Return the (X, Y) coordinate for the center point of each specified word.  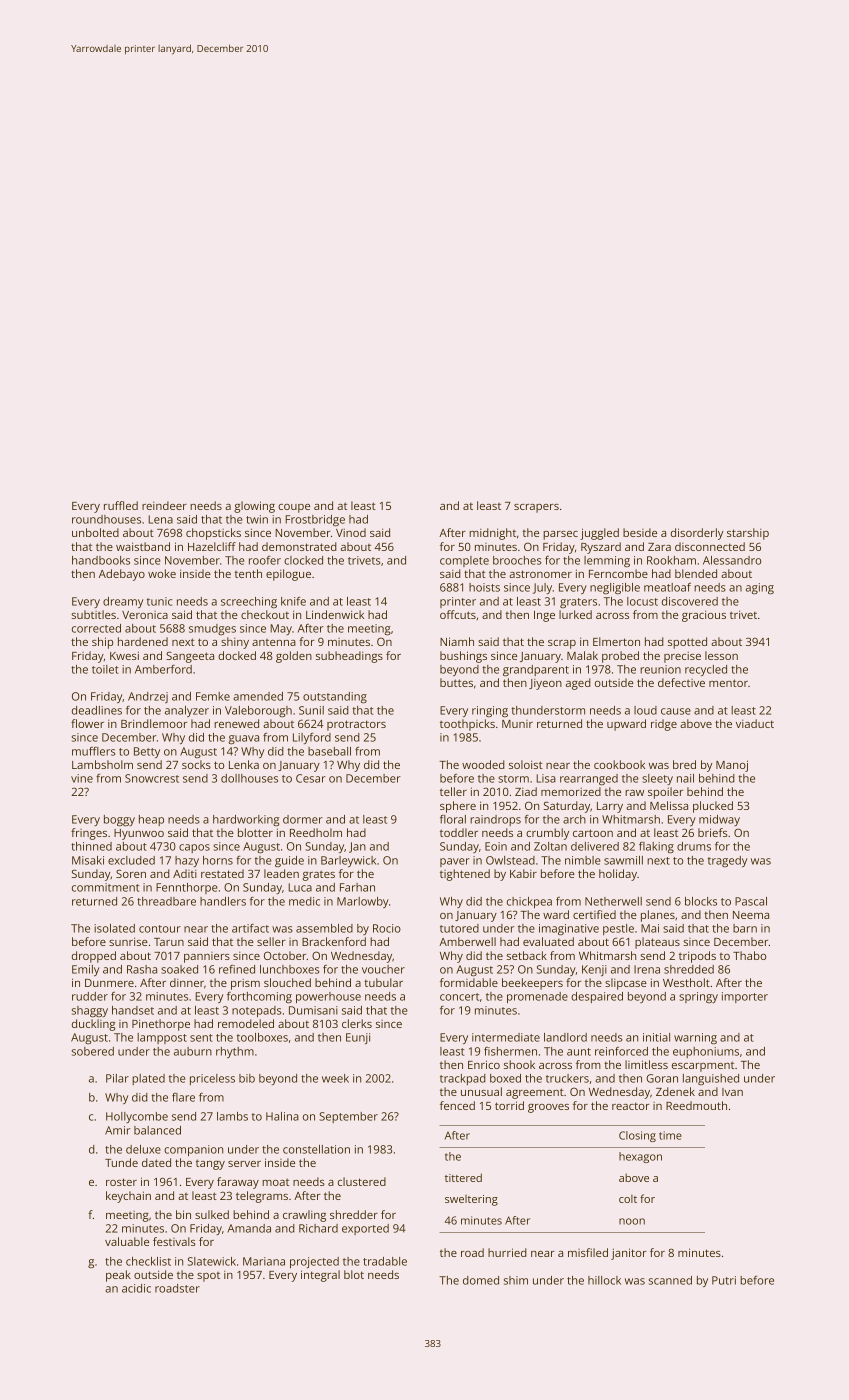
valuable (127, 1241)
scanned (670, 1280)
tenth (248, 573)
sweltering (471, 1200)
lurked (575, 614)
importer (745, 997)
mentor (728, 683)
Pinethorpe (161, 1025)
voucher (383, 969)
